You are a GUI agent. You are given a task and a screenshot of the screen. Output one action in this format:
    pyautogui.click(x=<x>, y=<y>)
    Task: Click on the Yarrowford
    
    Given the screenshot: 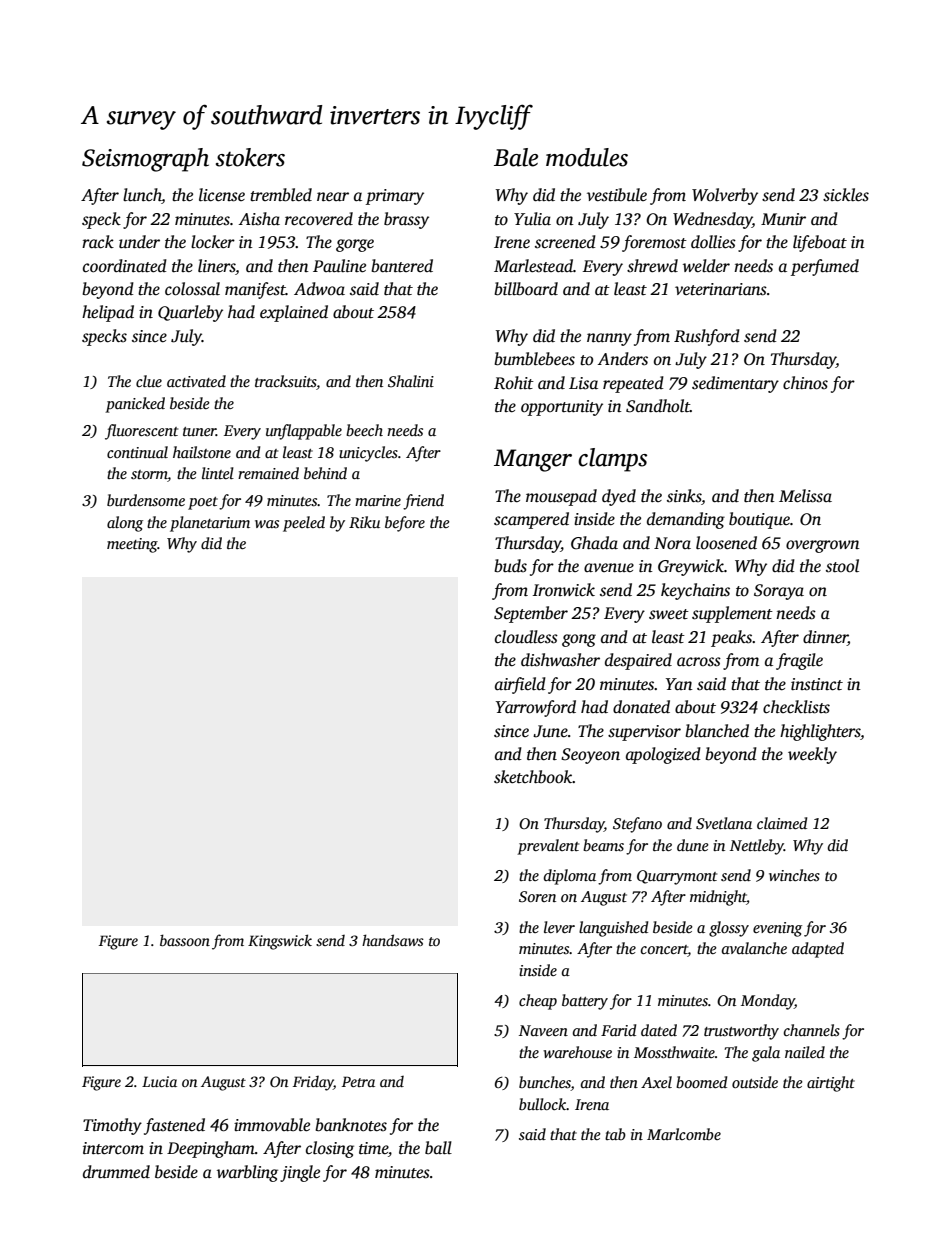 What is the action you would take?
    pyautogui.click(x=536, y=708)
